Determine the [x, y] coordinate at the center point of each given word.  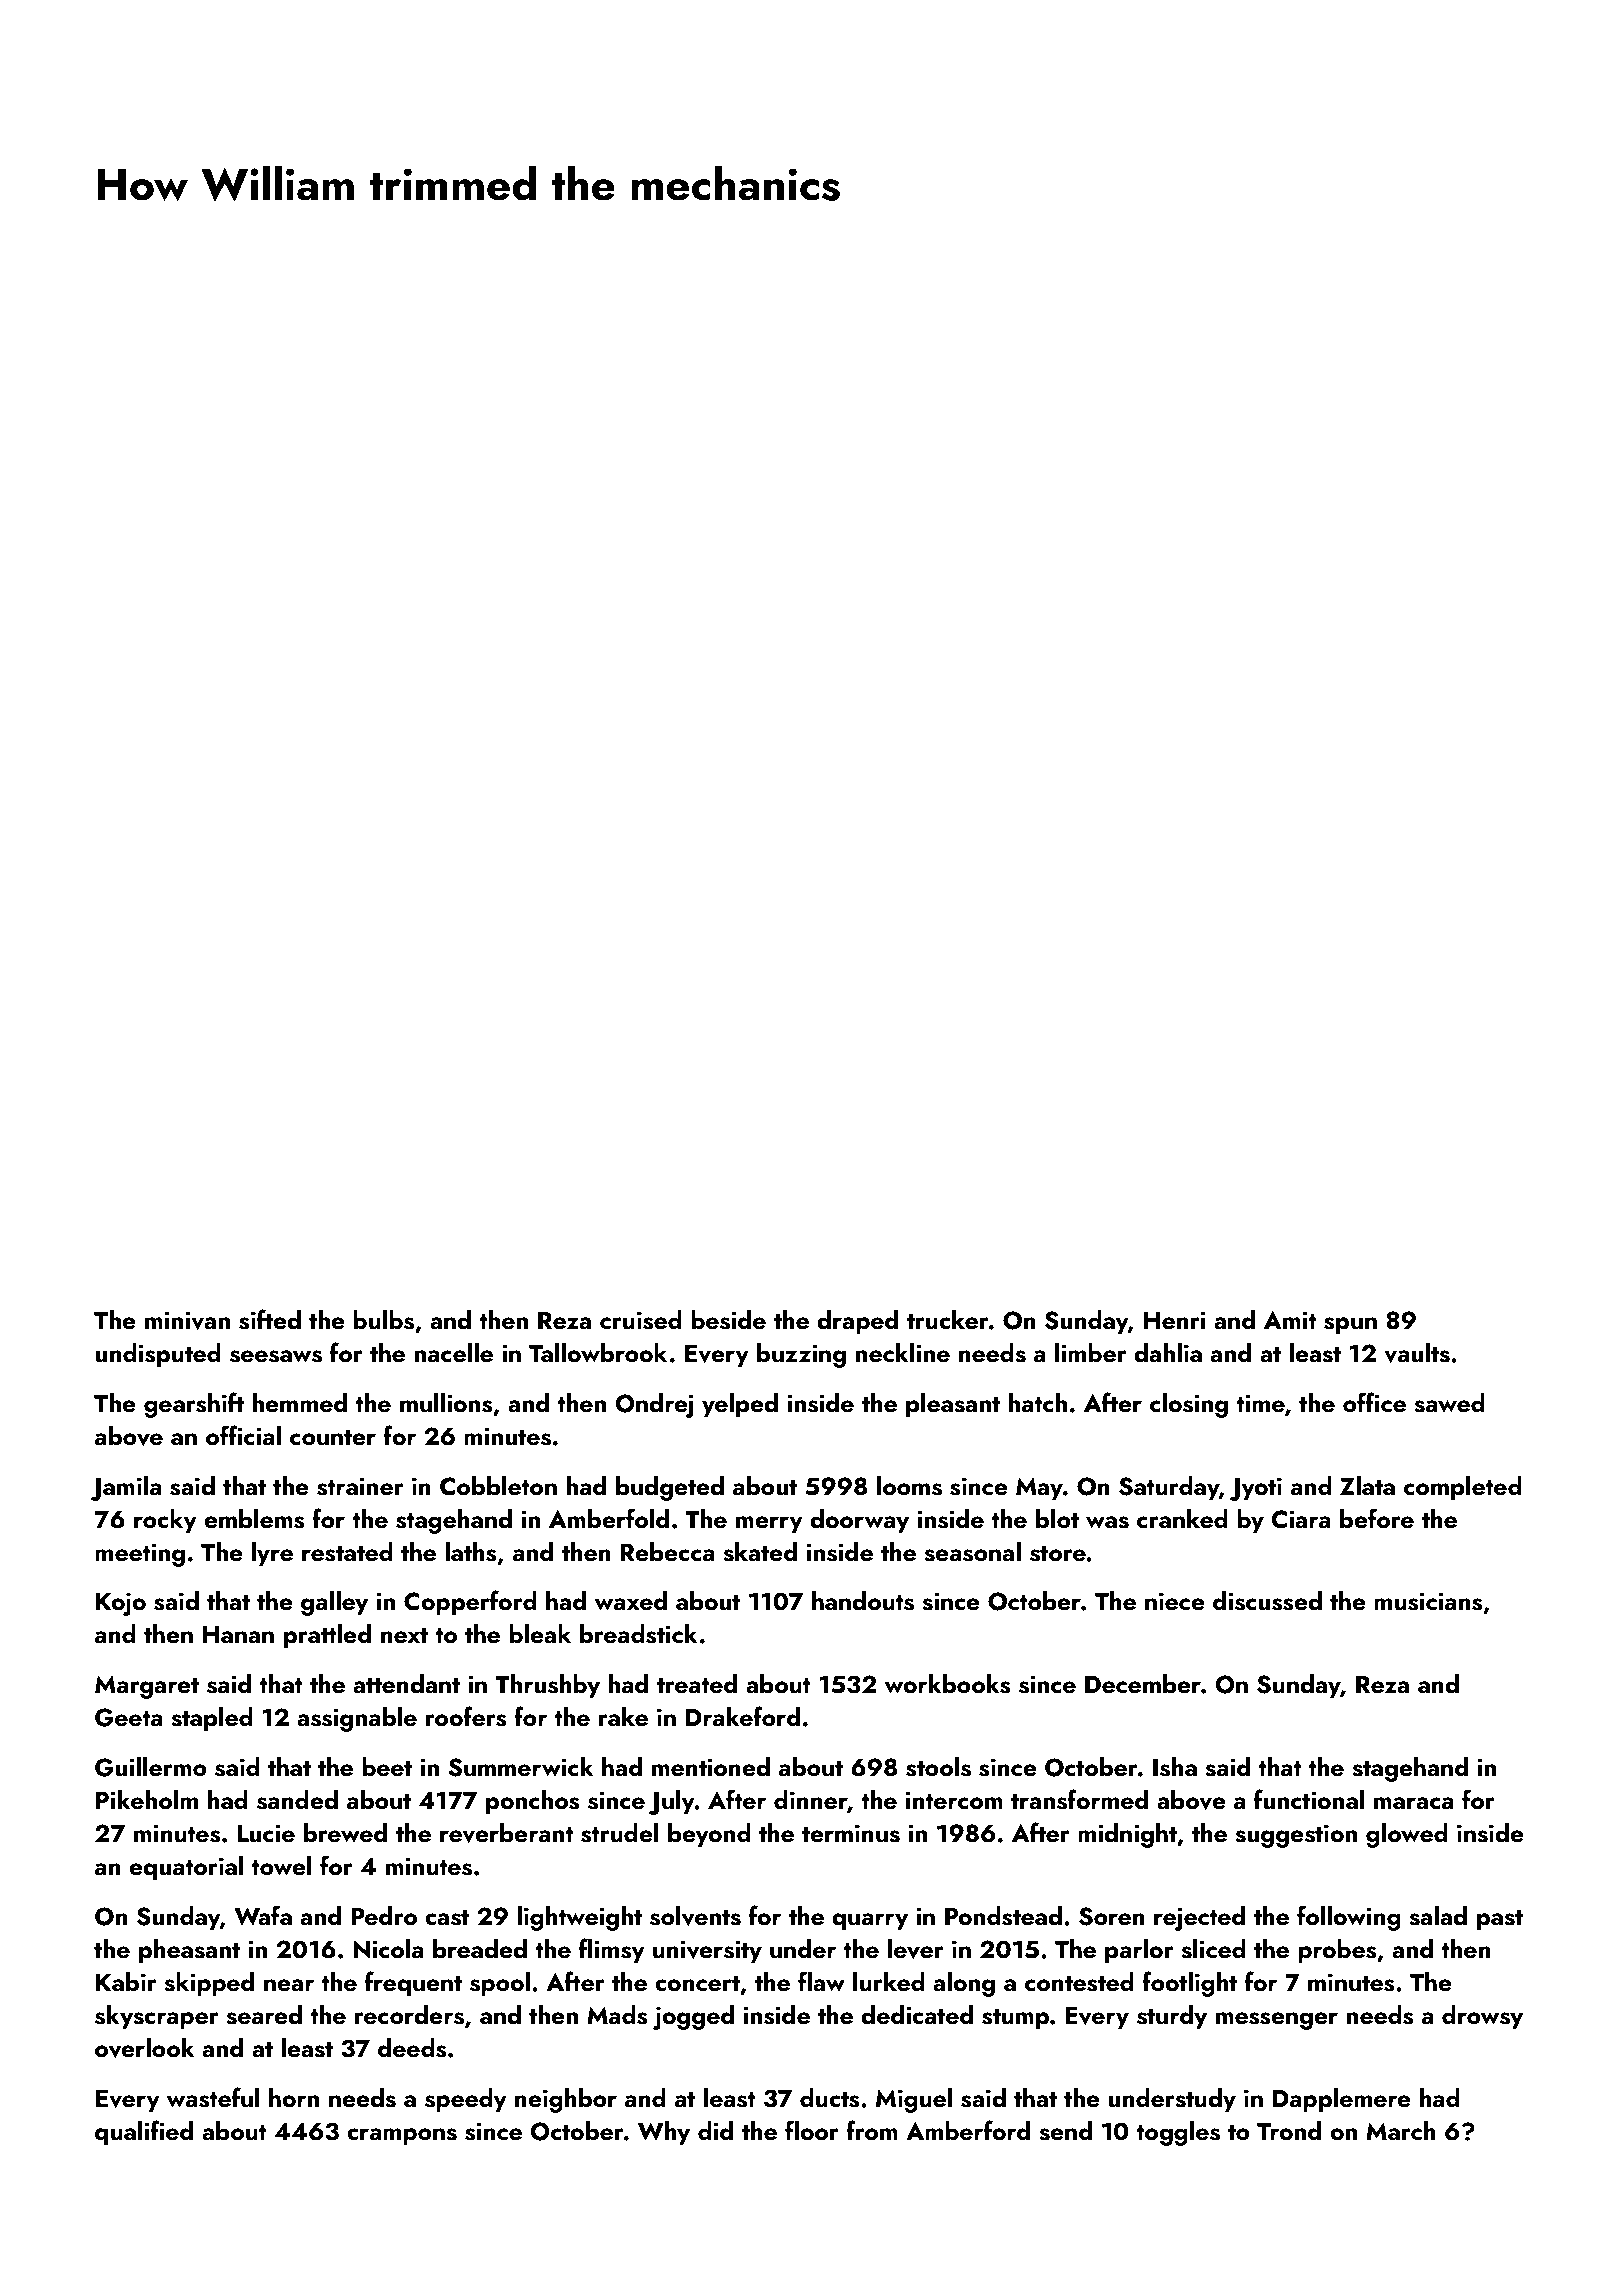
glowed [1407, 1835]
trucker [948, 1320]
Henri [1175, 1320]
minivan [187, 1320]
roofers [466, 1716]
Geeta [129, 1717]
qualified [144, 2133]
